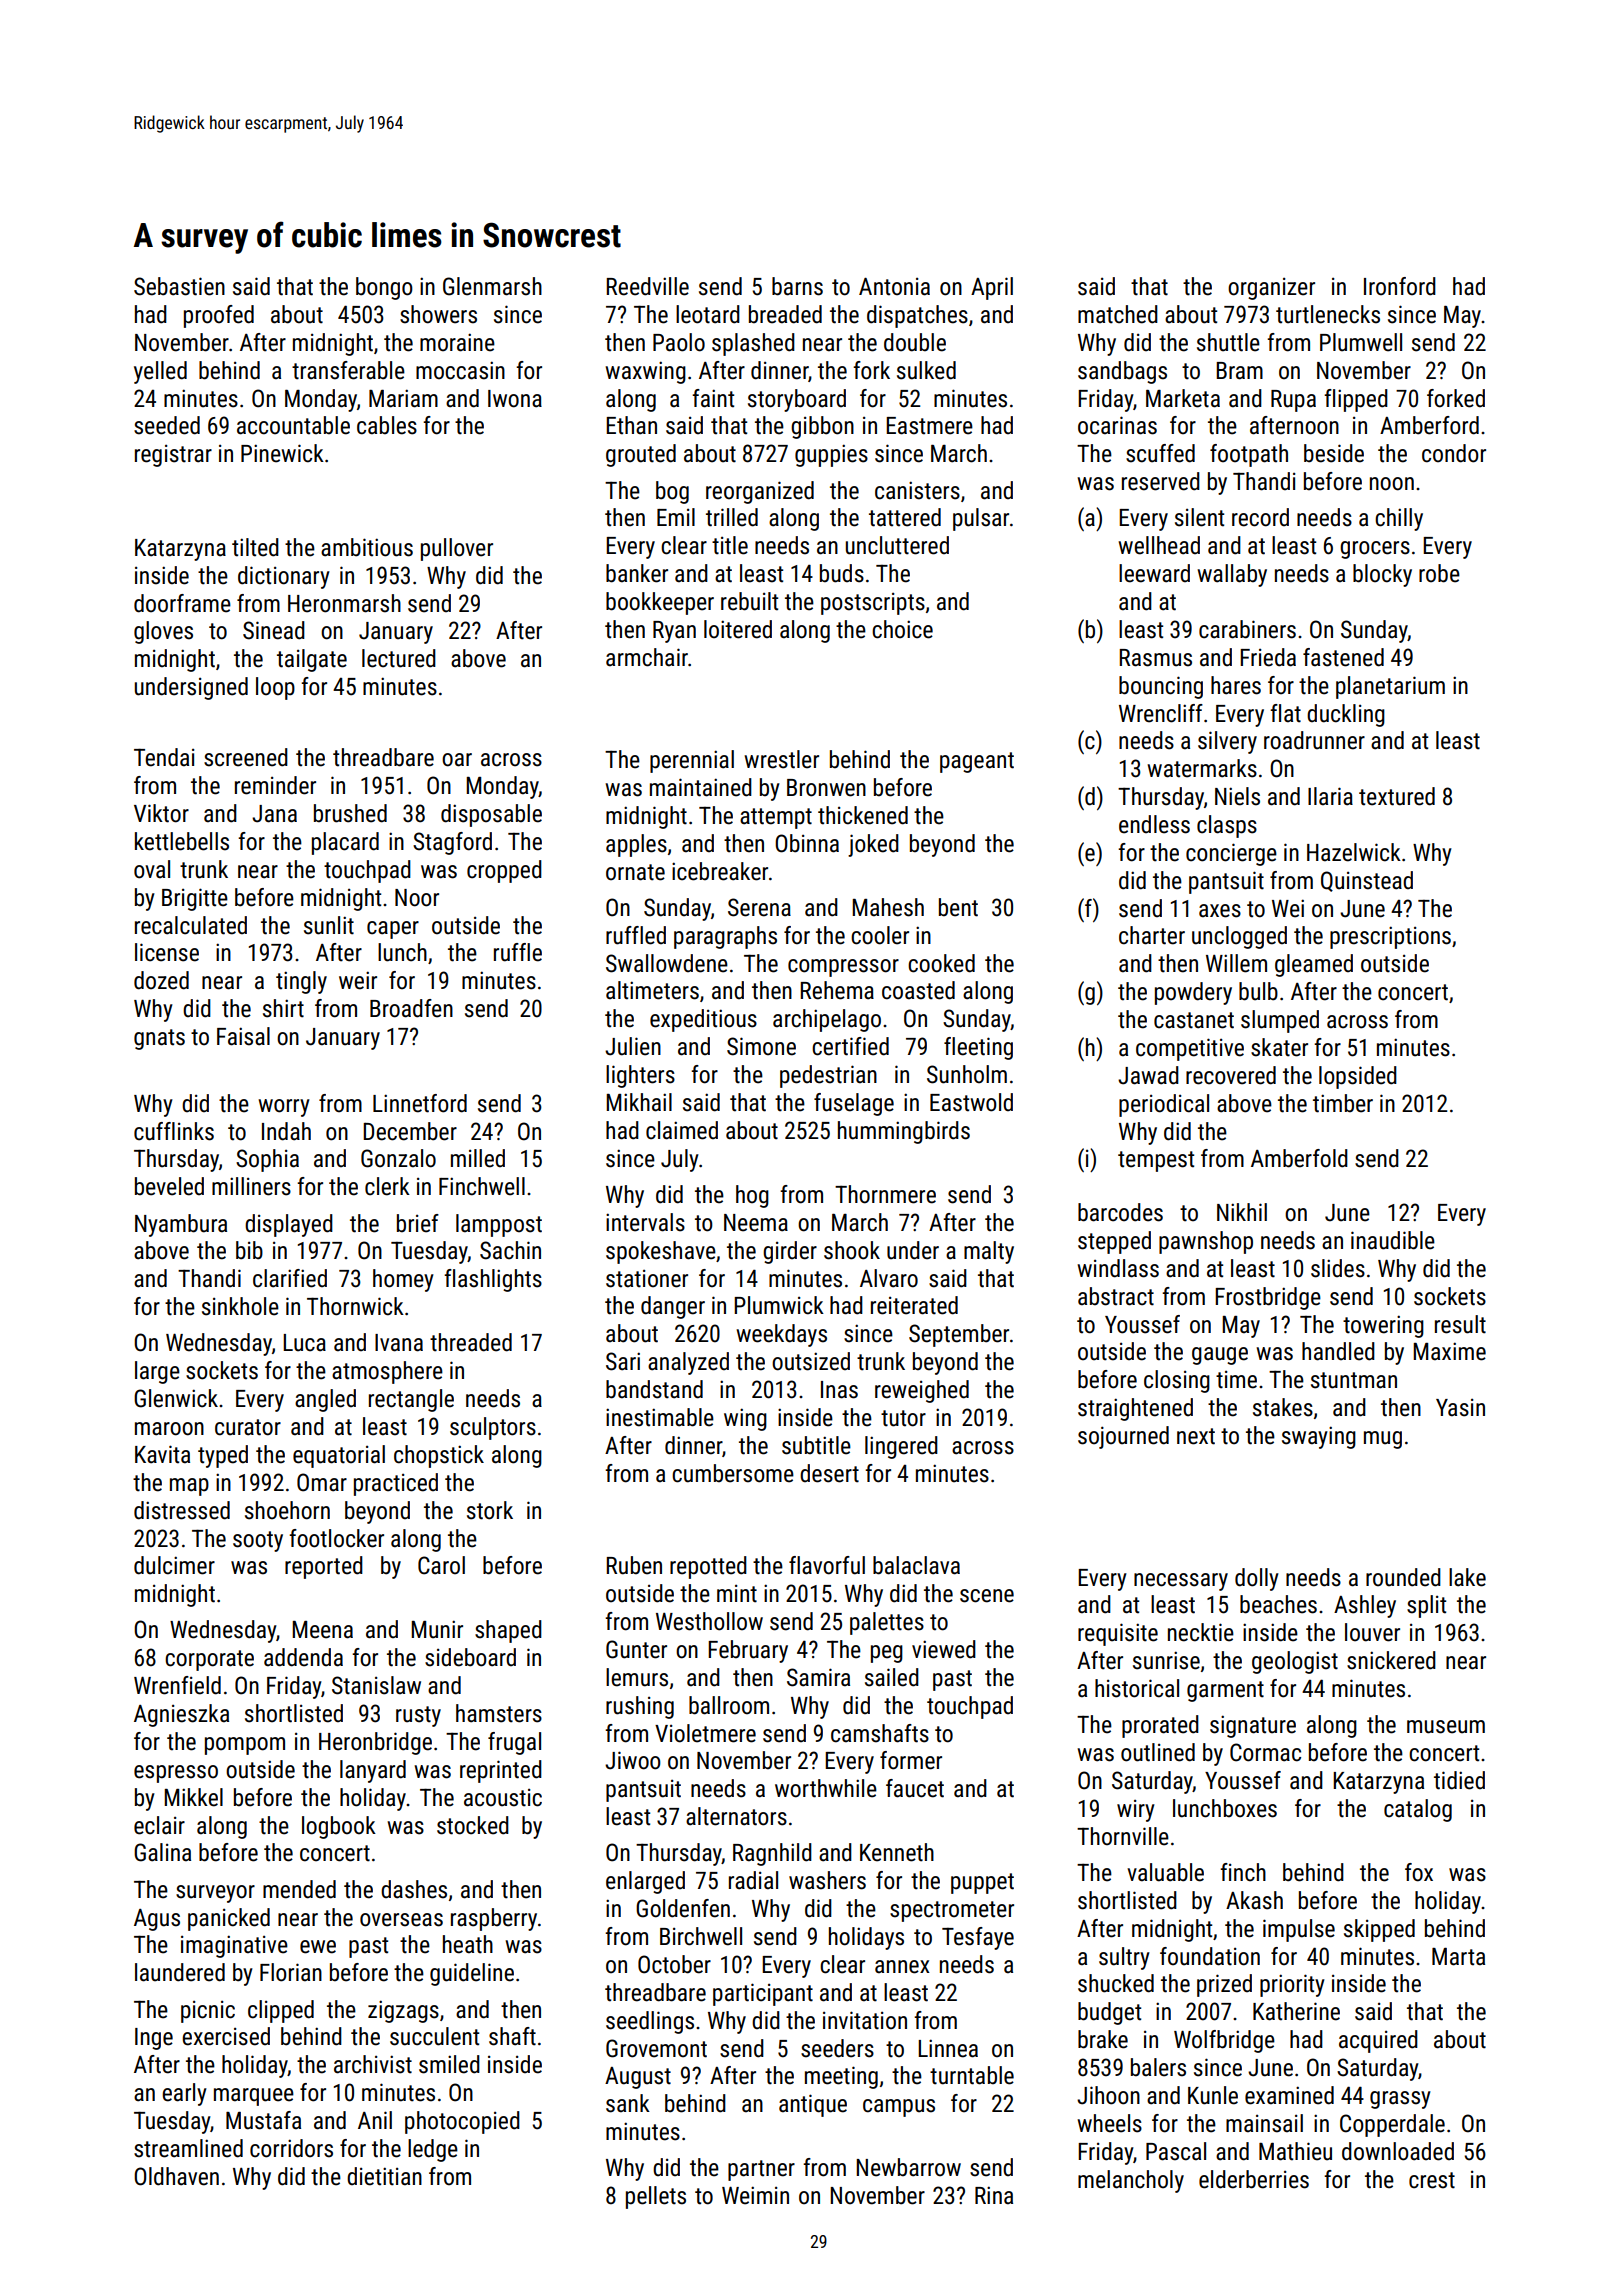 The width and height of the document is (1620, 2292). What do you see at coordinates (1196, 1436) in the document?
I see `next` at bounding box center [1196, 1436].
